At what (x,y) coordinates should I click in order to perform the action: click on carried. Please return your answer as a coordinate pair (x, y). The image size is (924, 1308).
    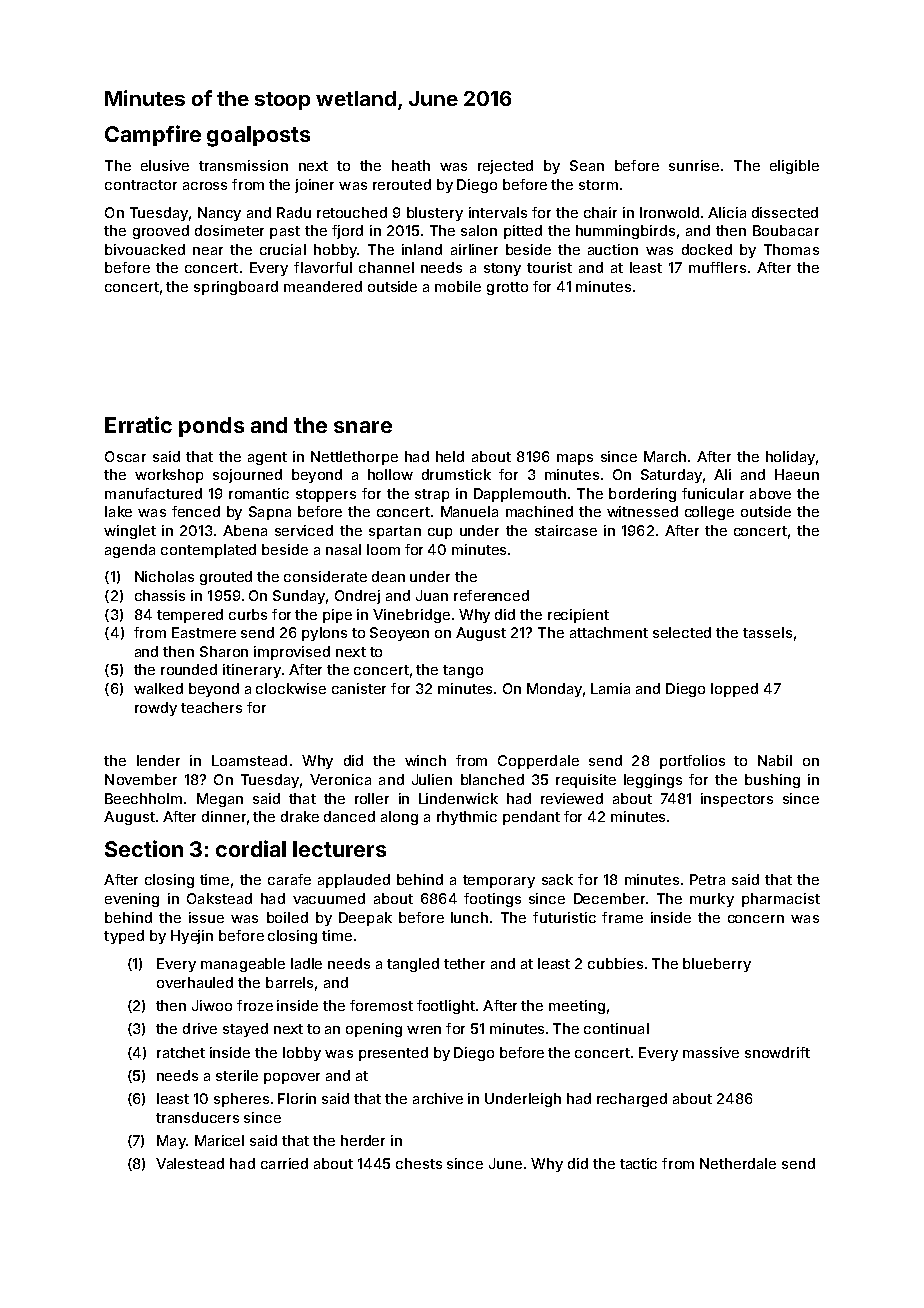
    Looking at the image, I should click on (284, 1163).
